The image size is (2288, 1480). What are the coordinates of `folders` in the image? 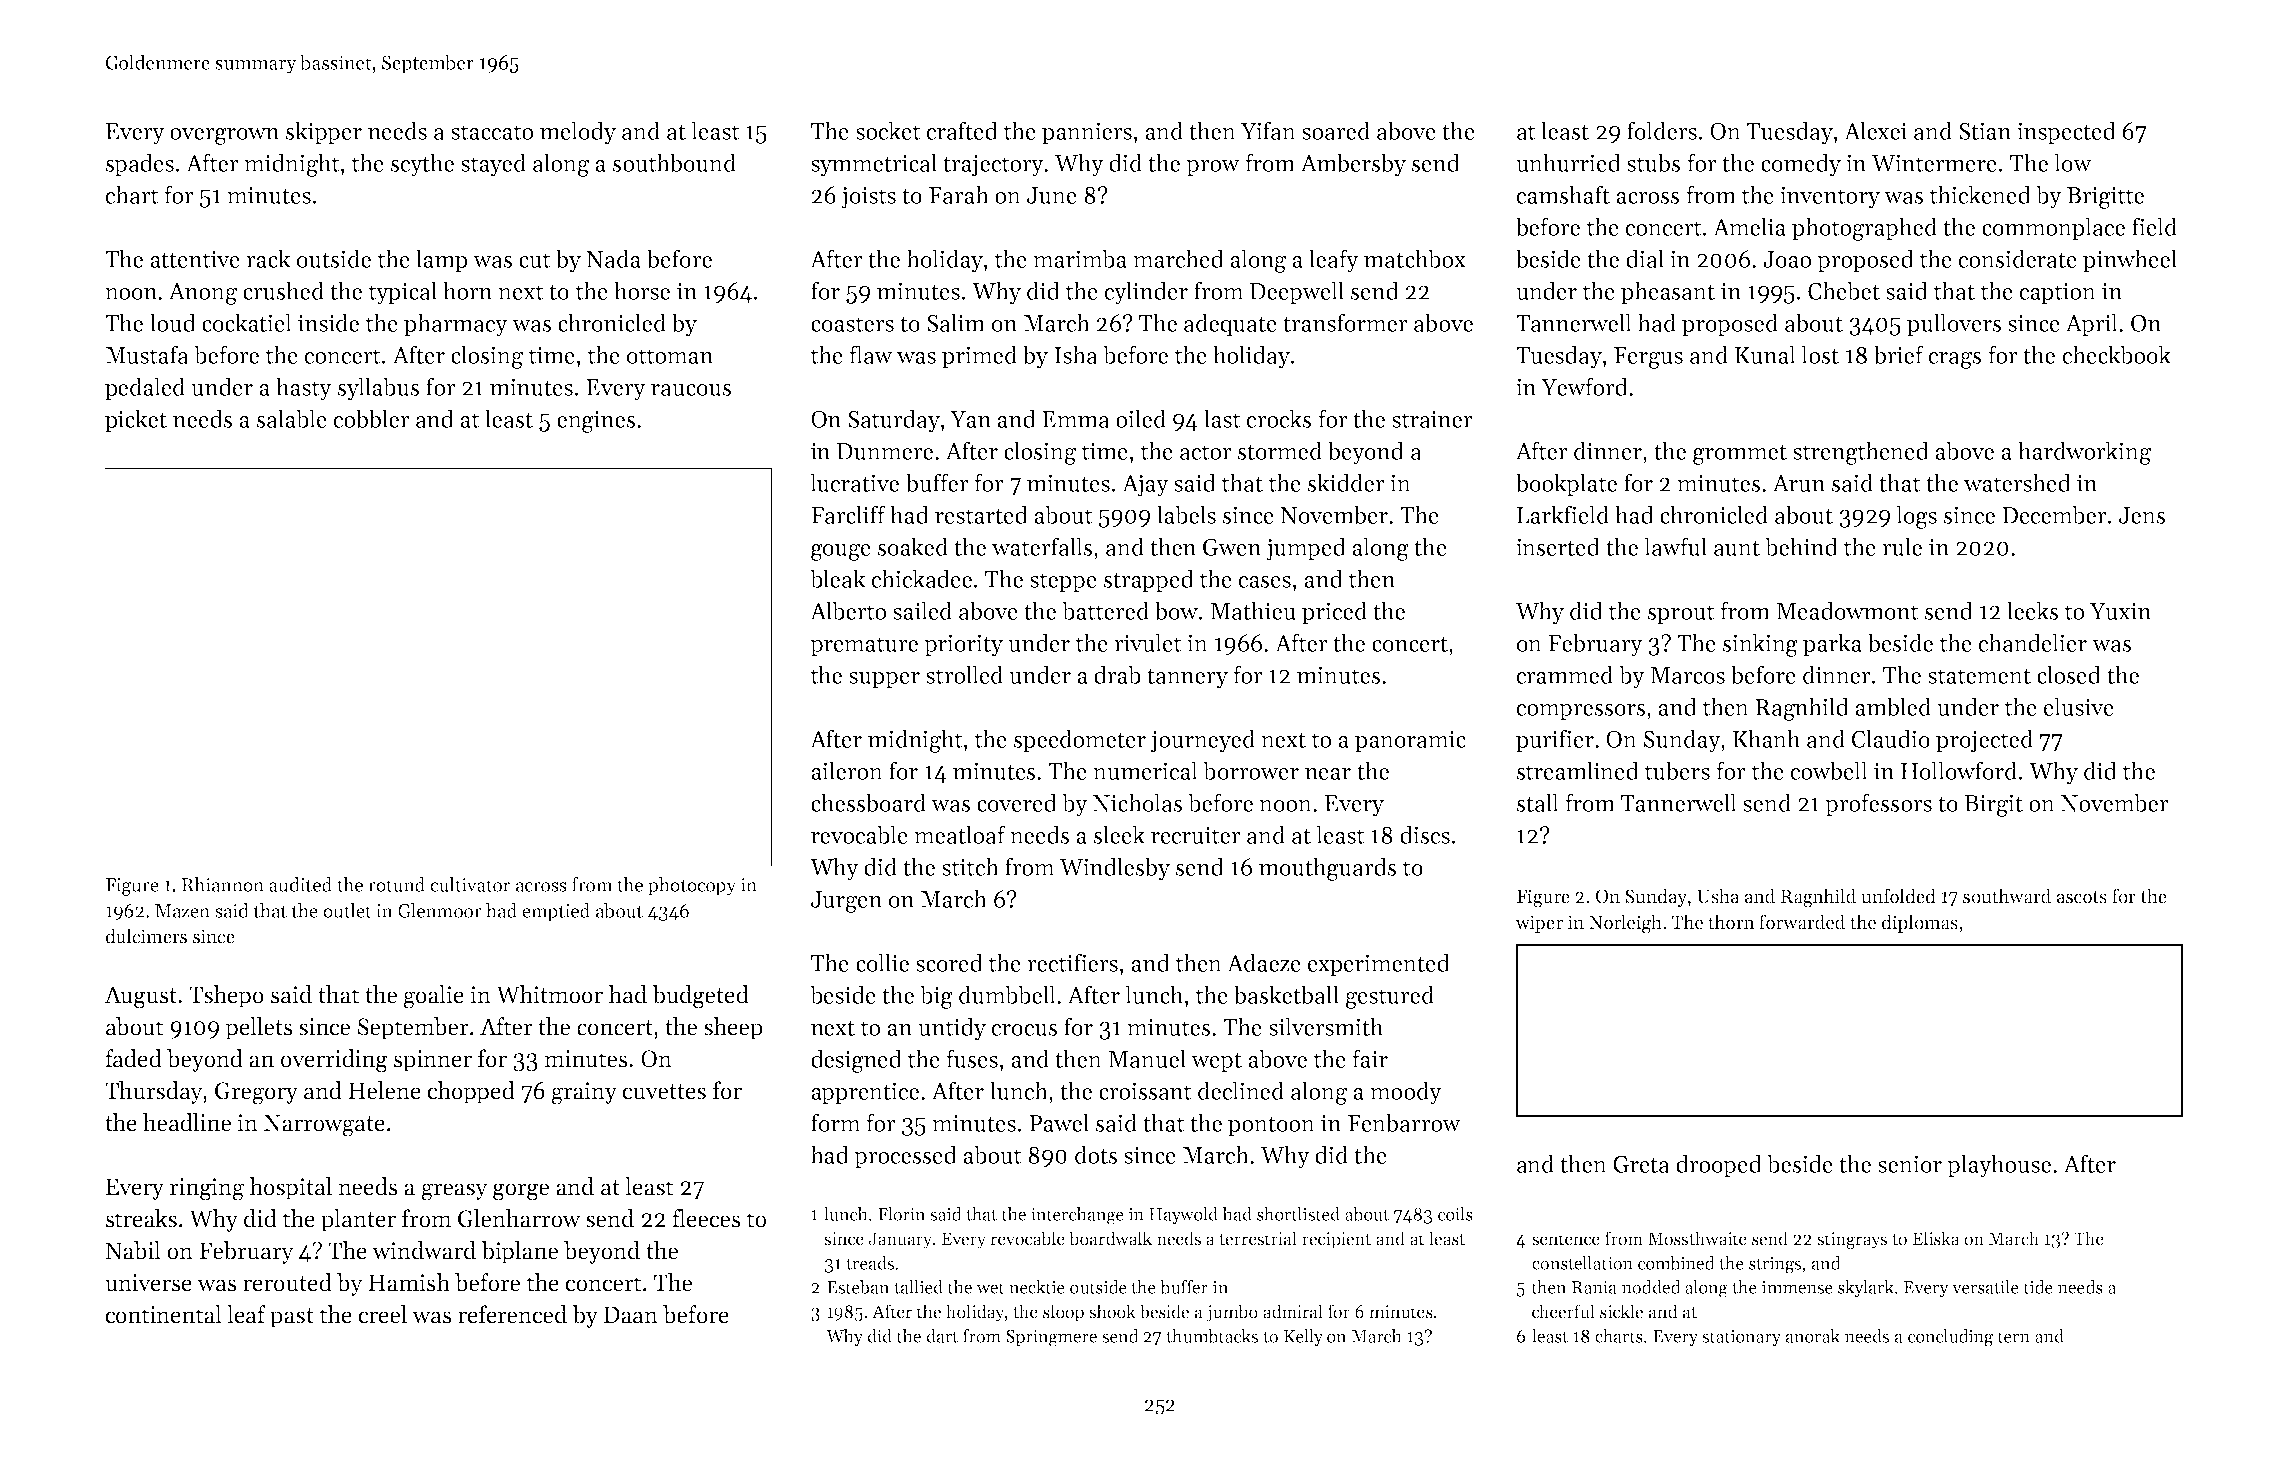 It's located at (1662, 130).
